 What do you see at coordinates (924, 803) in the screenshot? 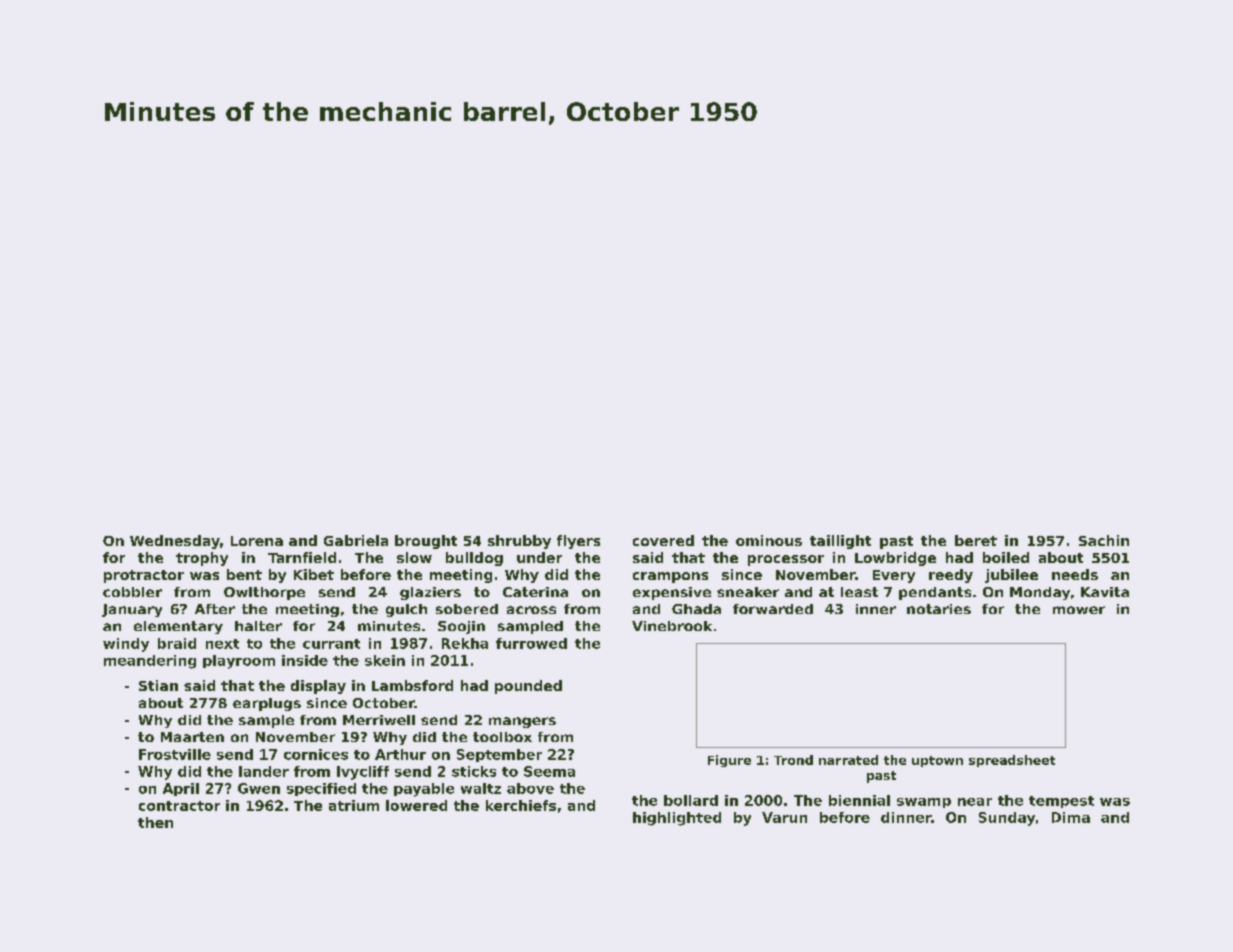
I see `swamp` at bounding box center [924, 803].
